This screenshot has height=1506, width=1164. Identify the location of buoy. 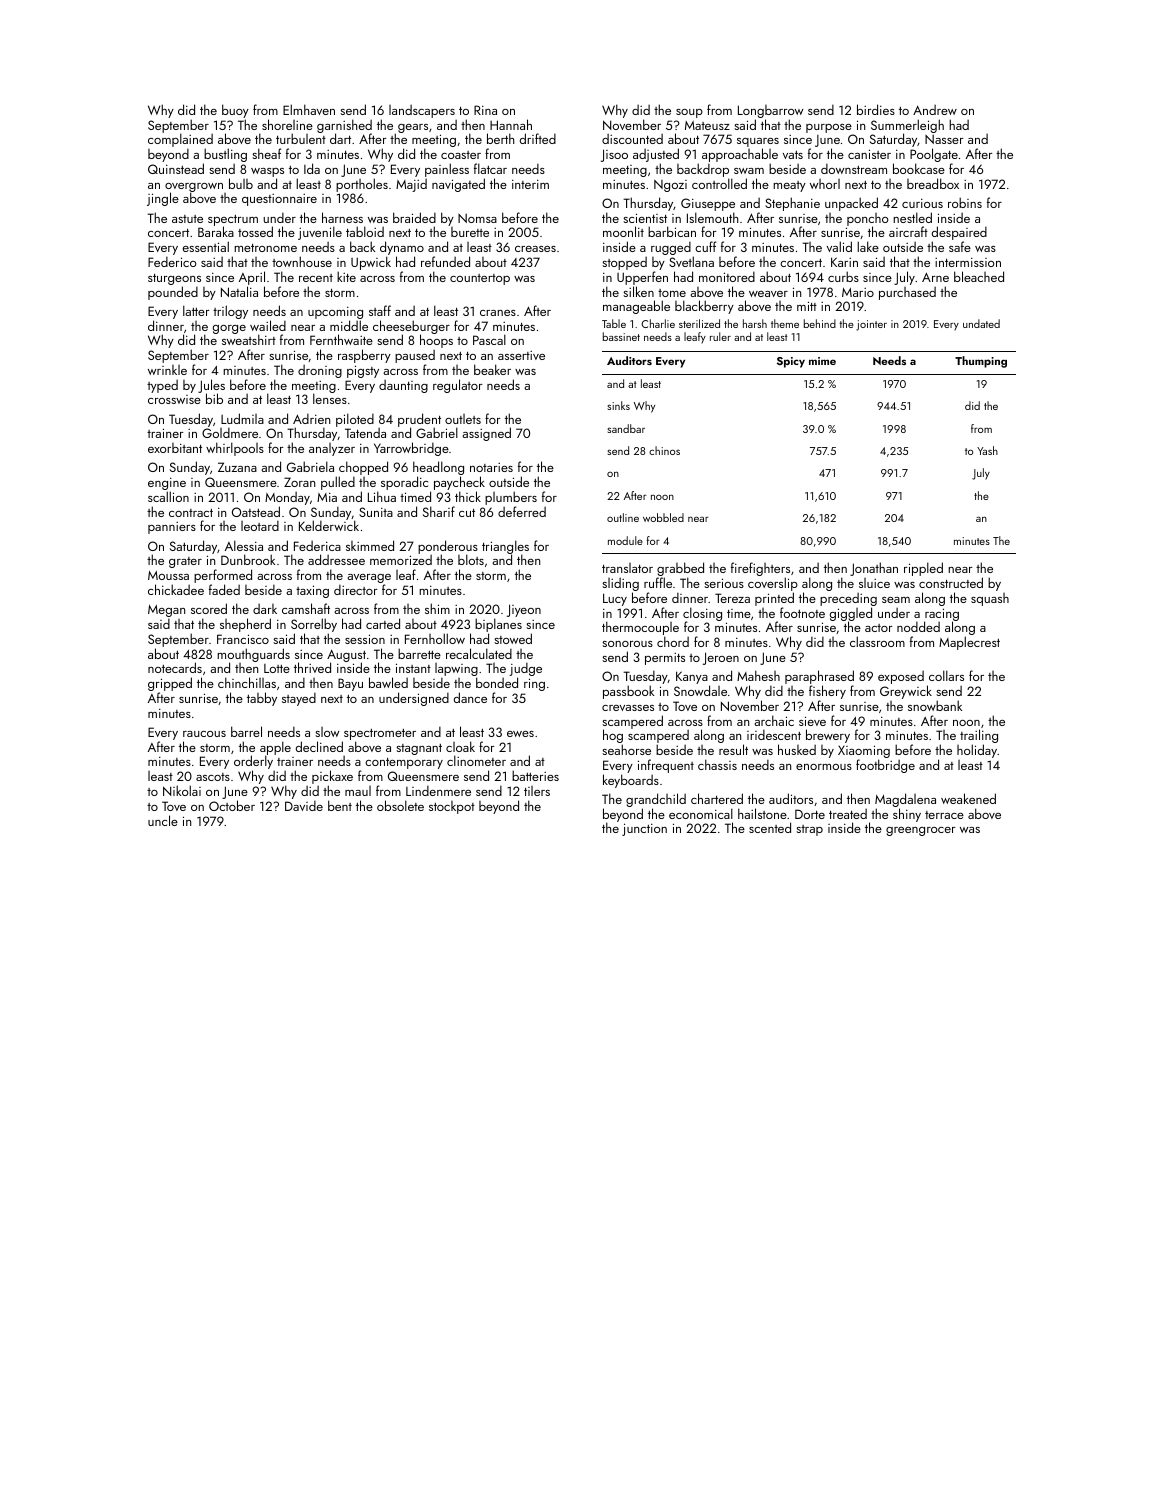
(235, 111).
